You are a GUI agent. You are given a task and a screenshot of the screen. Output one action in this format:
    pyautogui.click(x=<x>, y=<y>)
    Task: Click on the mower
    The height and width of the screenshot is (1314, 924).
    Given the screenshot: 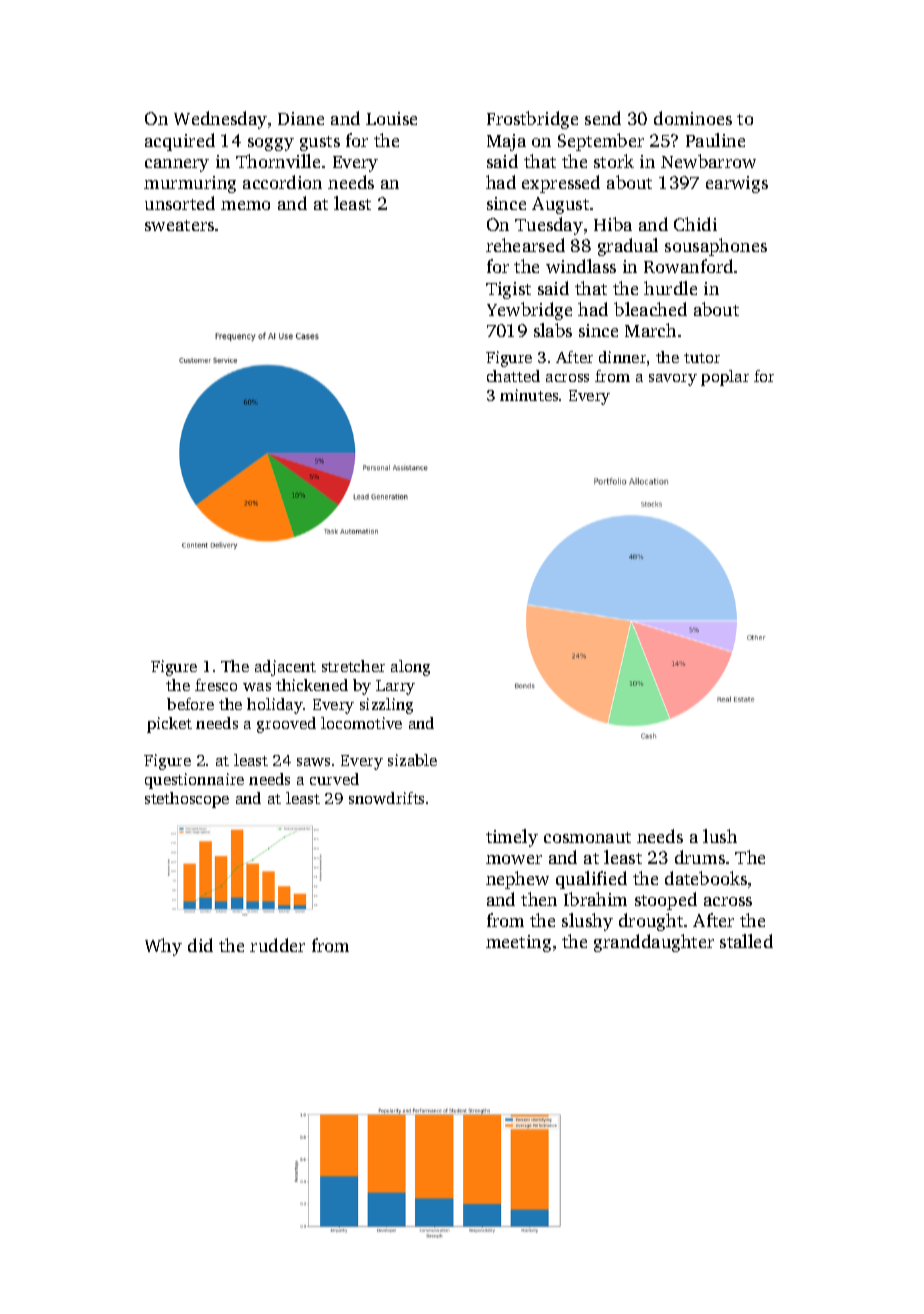 What is the action you would take?
    pyautogui.click(x=514, y=859)
